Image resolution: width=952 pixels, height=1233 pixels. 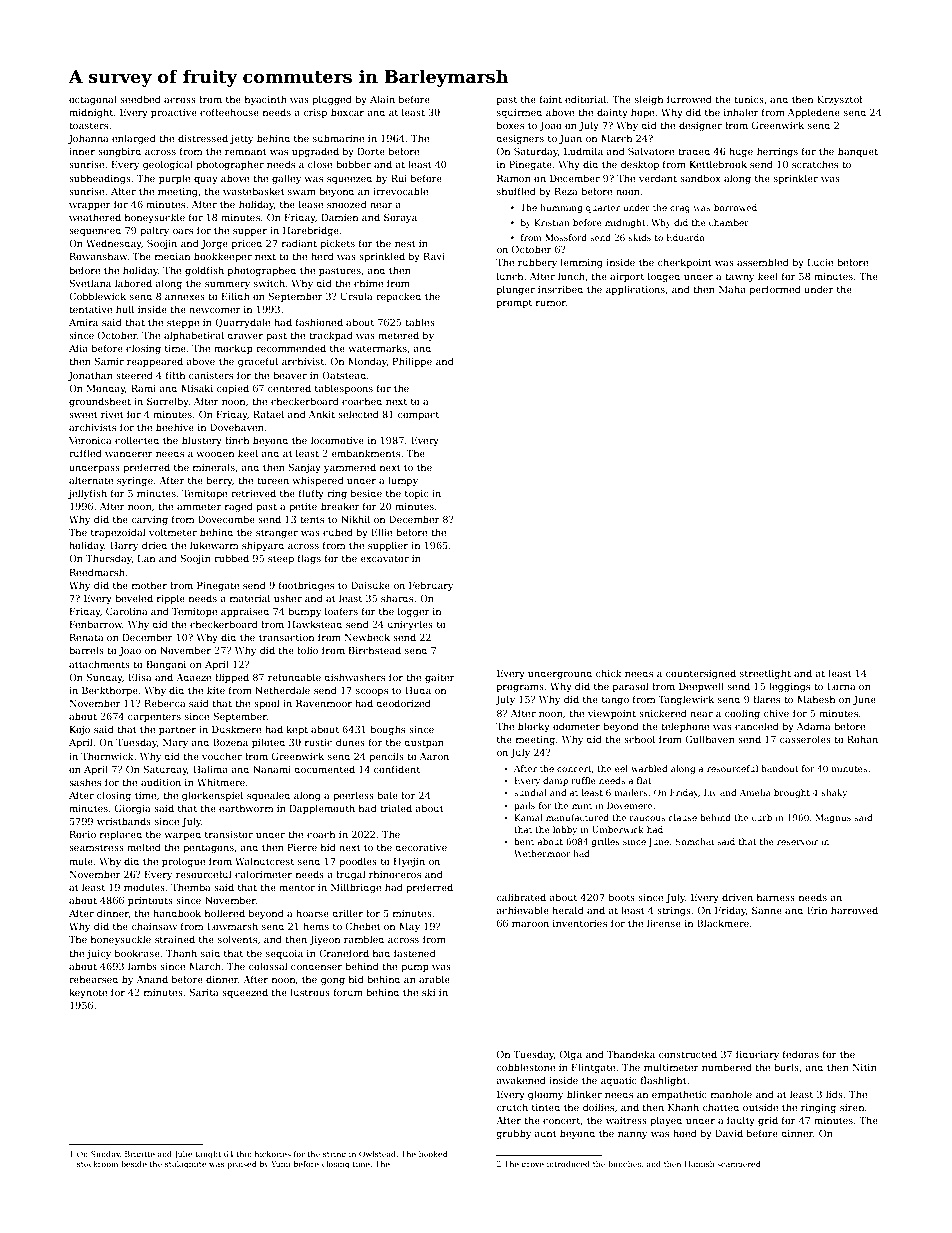 What do you see at coordinates (738, 1165) in the page?
I see `scampered` at bounding box center [738, 1165].
